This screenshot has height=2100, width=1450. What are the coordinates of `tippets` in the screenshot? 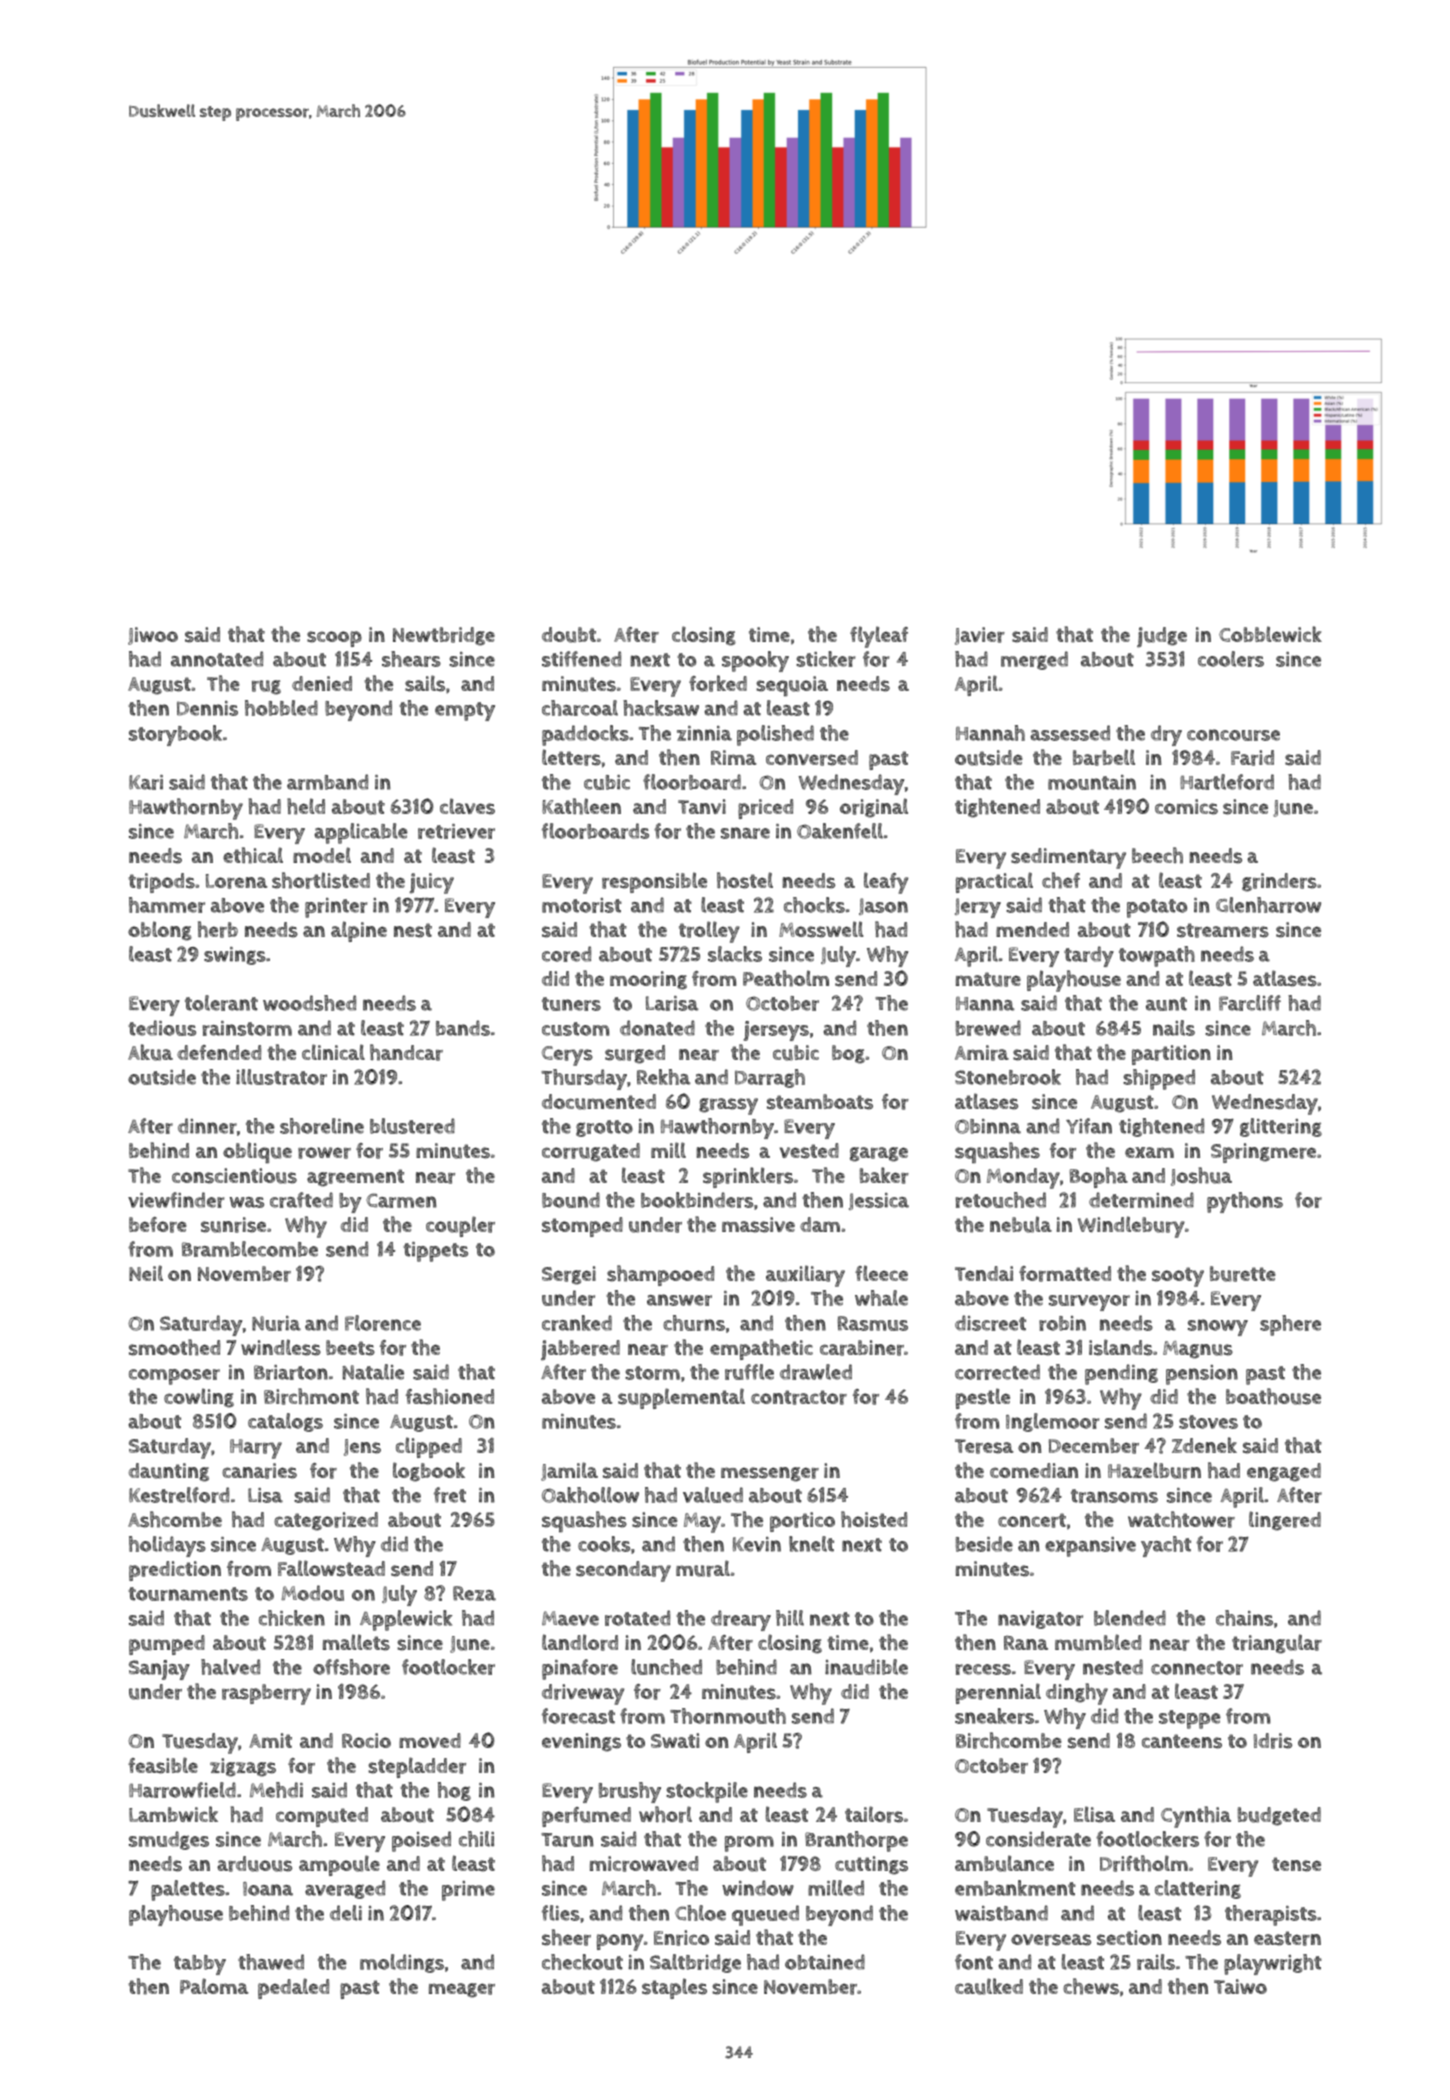 It's located at (435, 1252).
